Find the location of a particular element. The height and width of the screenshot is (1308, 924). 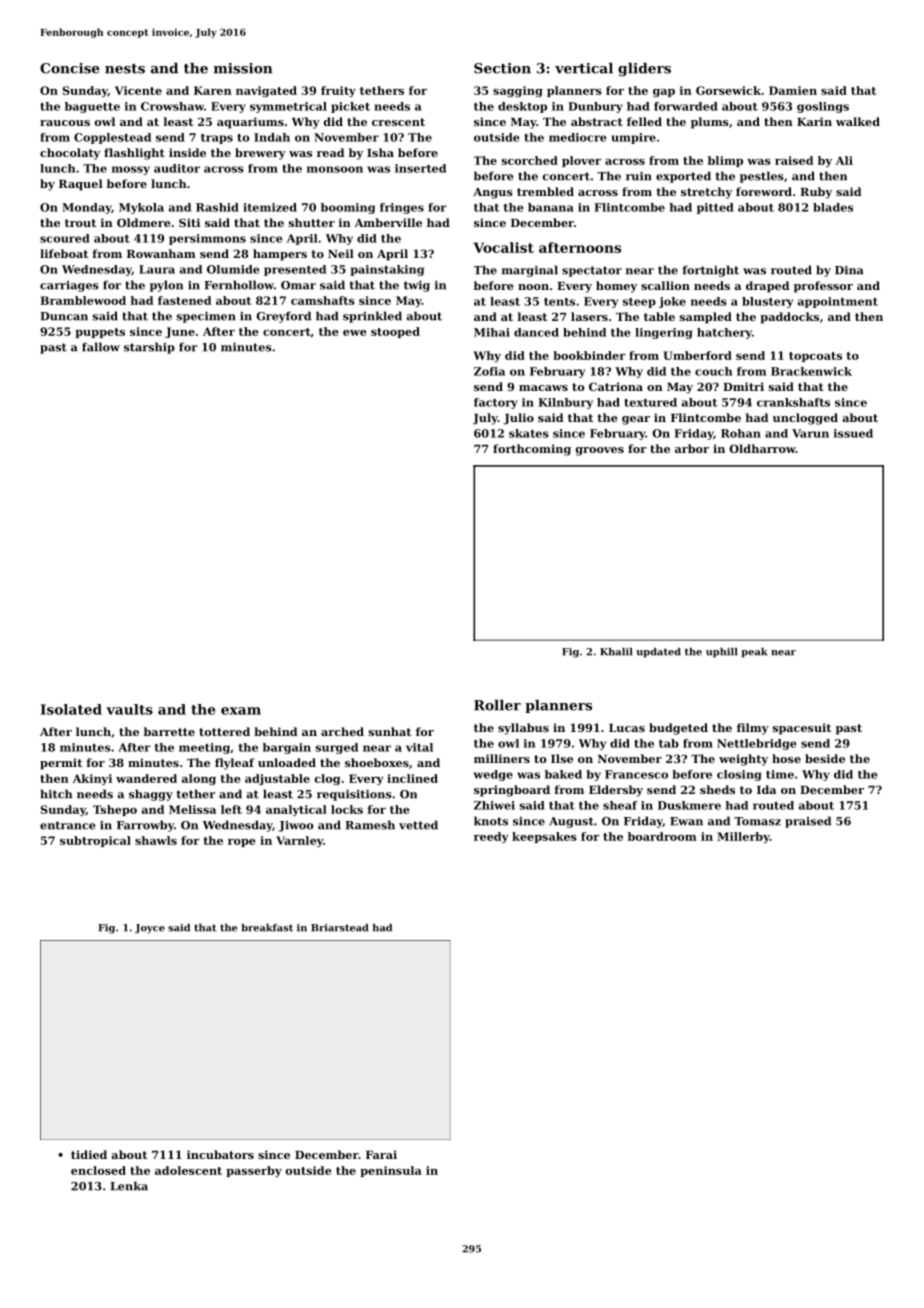

Farai is located at coordinates (381, 1154).
